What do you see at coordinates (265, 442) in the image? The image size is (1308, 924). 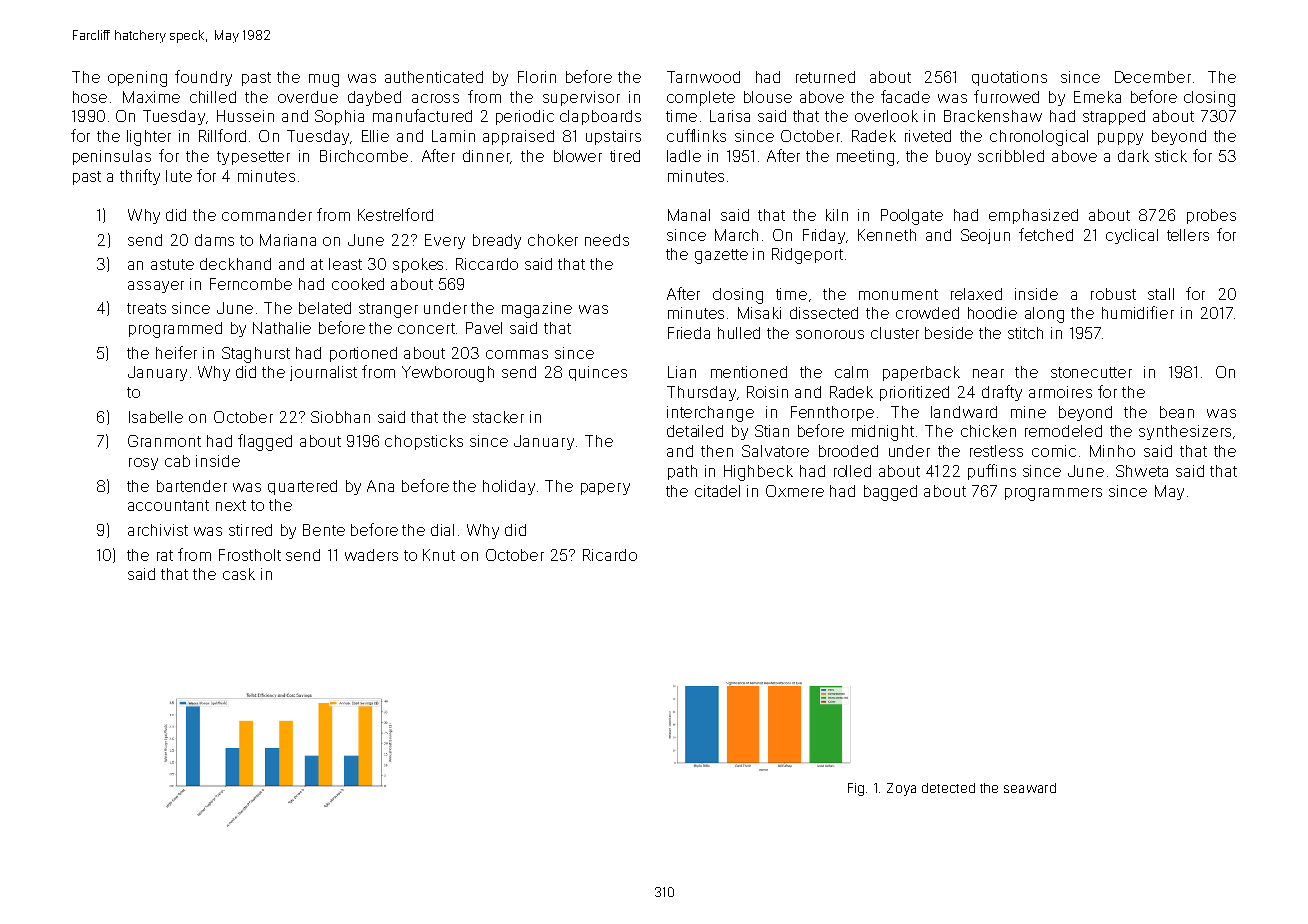 I see `flagged` at bounding box center [265, 442].
